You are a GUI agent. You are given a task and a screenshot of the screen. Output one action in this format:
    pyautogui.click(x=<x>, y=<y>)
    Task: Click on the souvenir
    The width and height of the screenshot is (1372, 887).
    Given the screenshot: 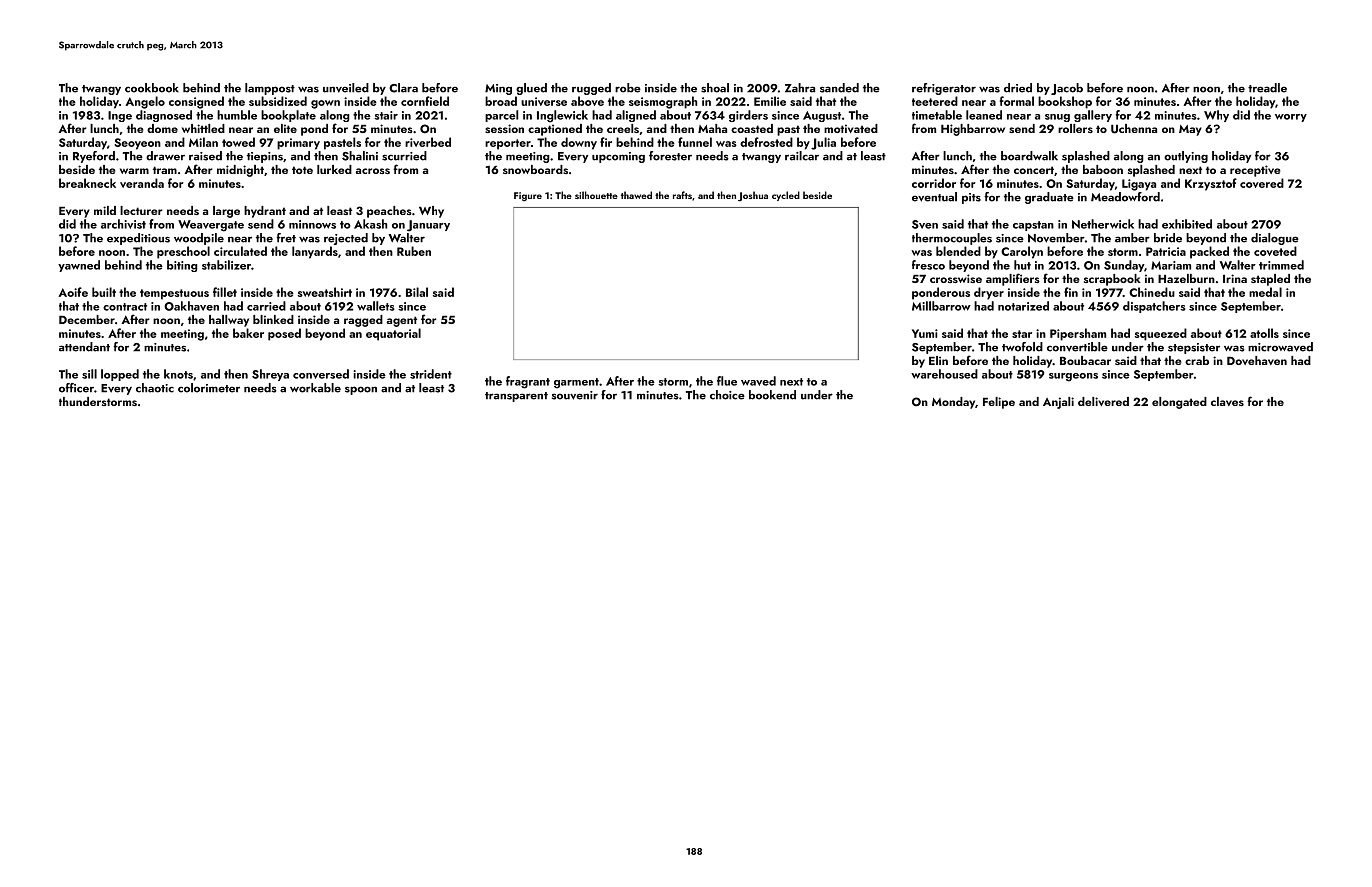 What is the action you would take?
    pyautogui.click(x=575, y=395)
